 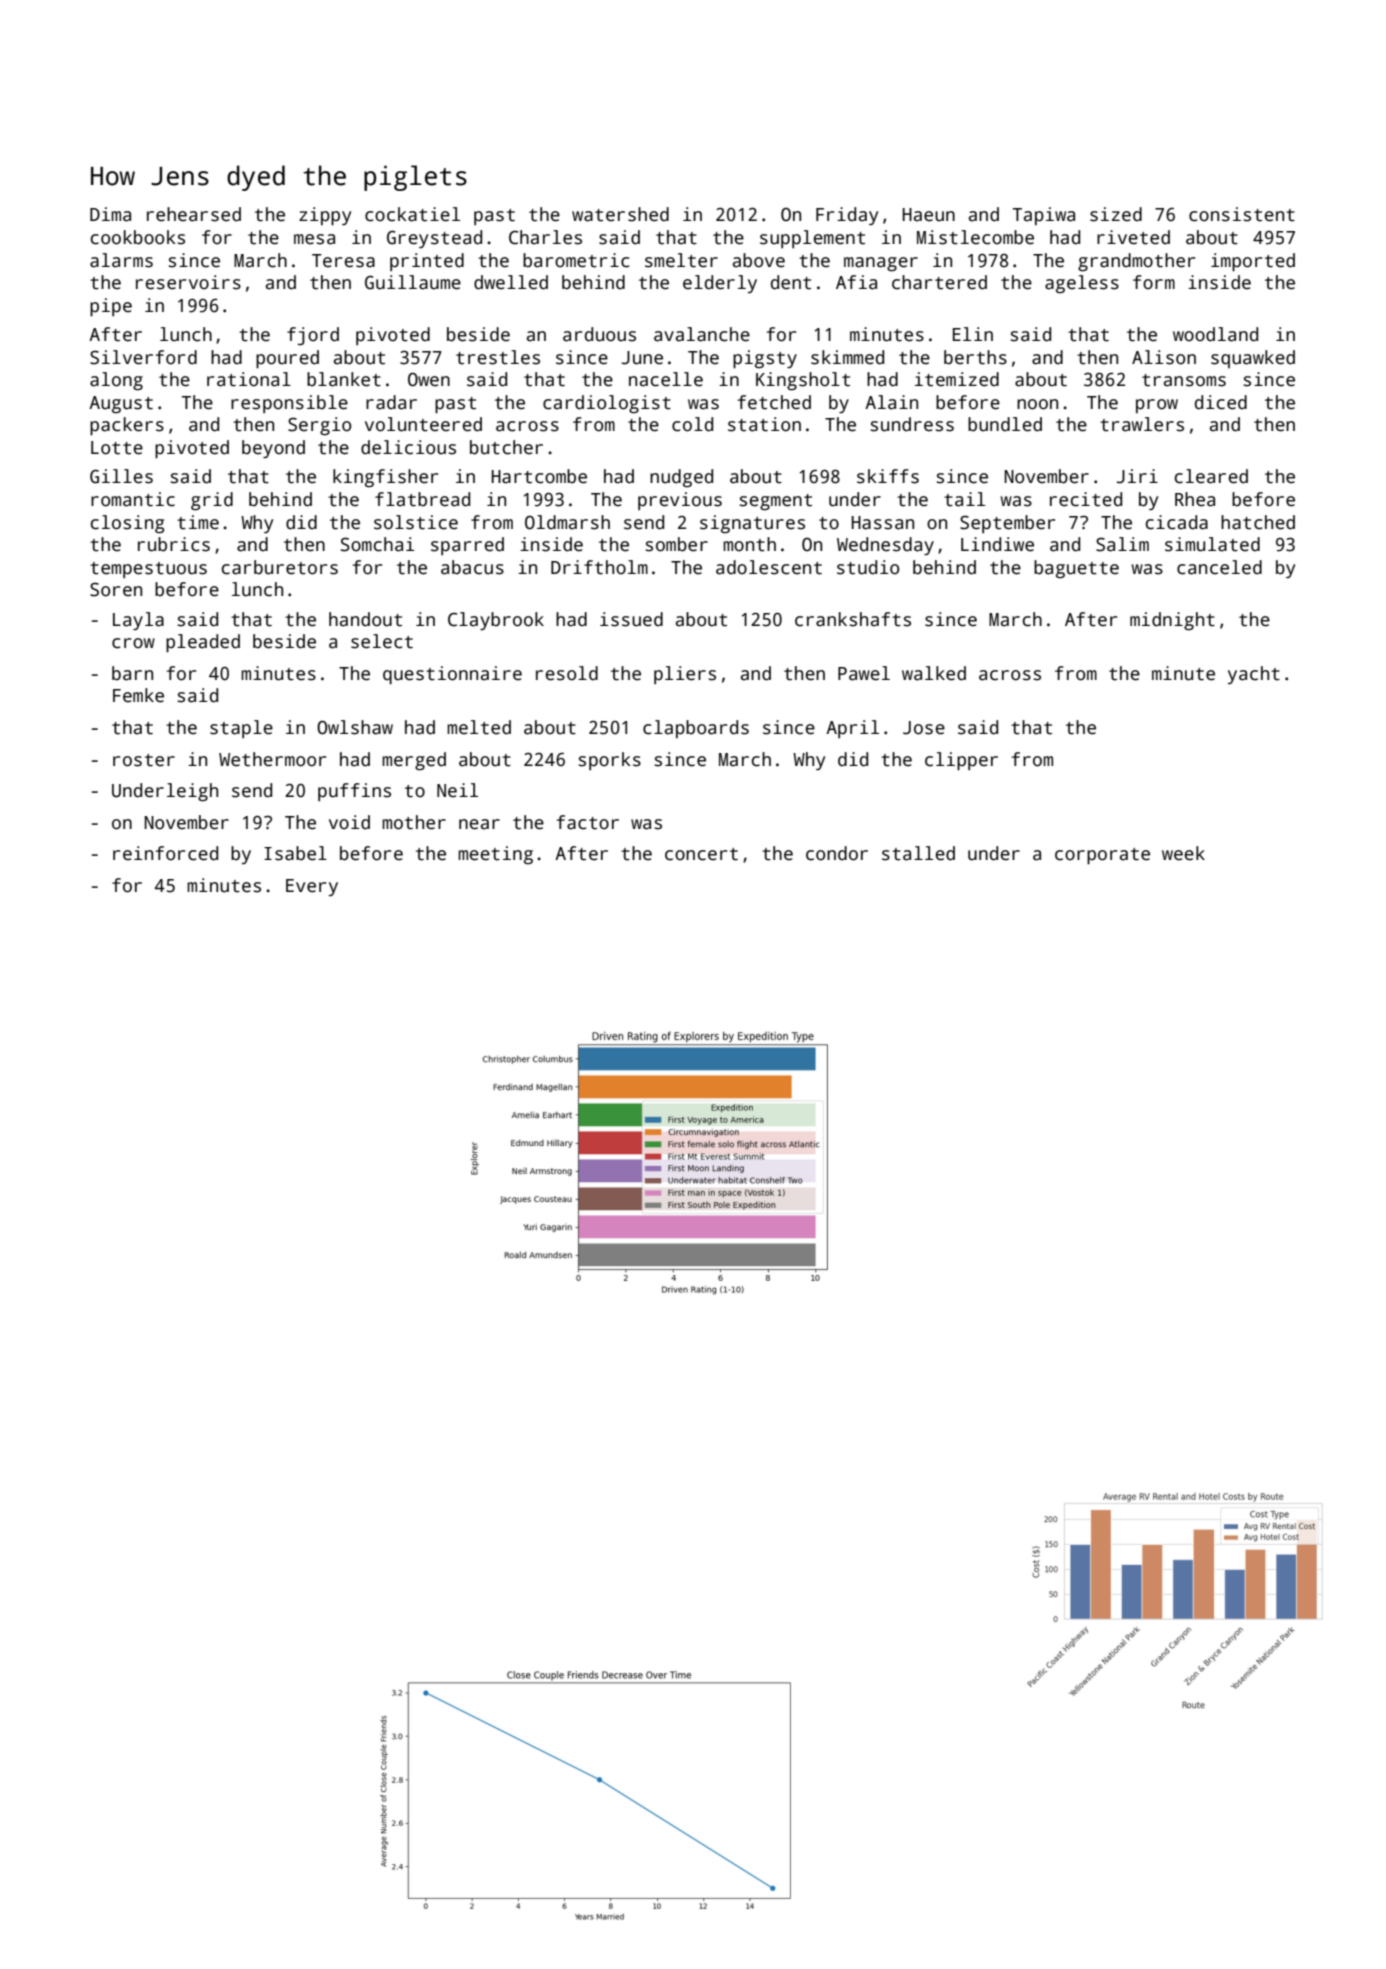 I want to click on condor, so click(x=837, y=853).
